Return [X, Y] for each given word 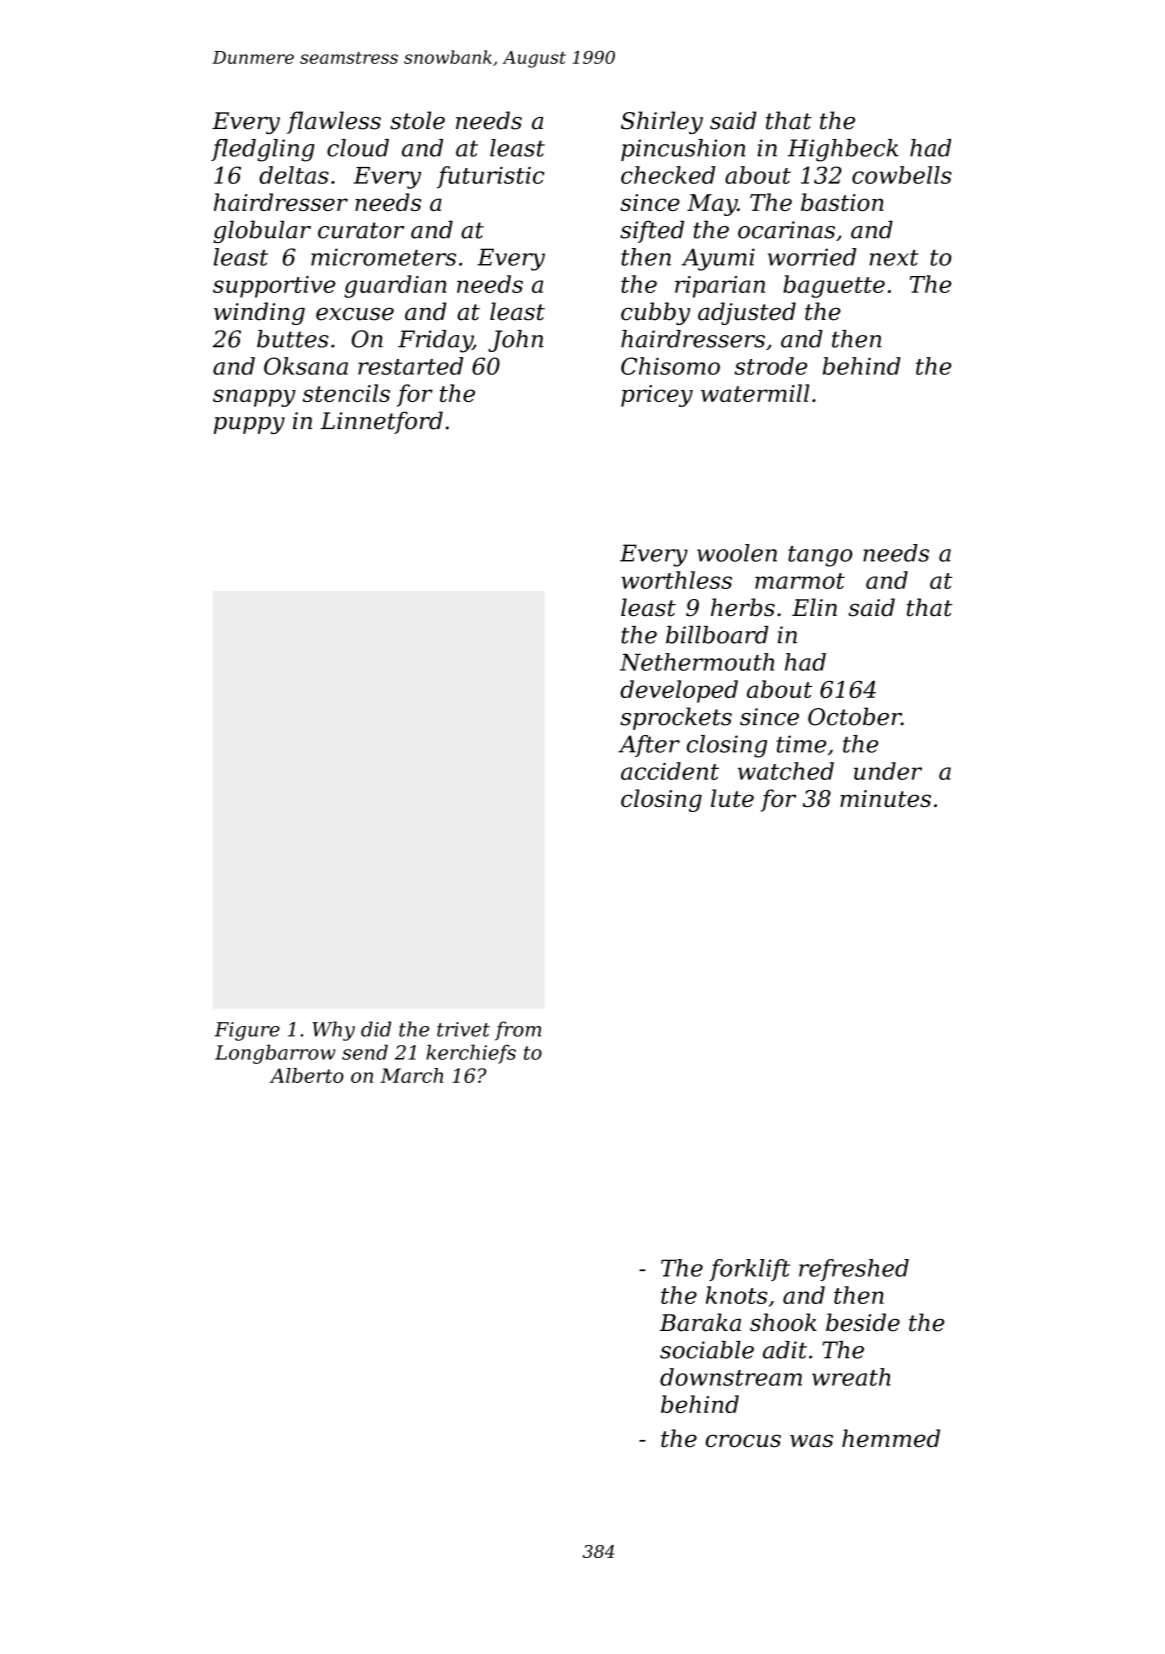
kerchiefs [471, 1054]
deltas [294, 175]
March [411, 1075]
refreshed [854, 1270]
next [894, 258]
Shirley [662, 122]
